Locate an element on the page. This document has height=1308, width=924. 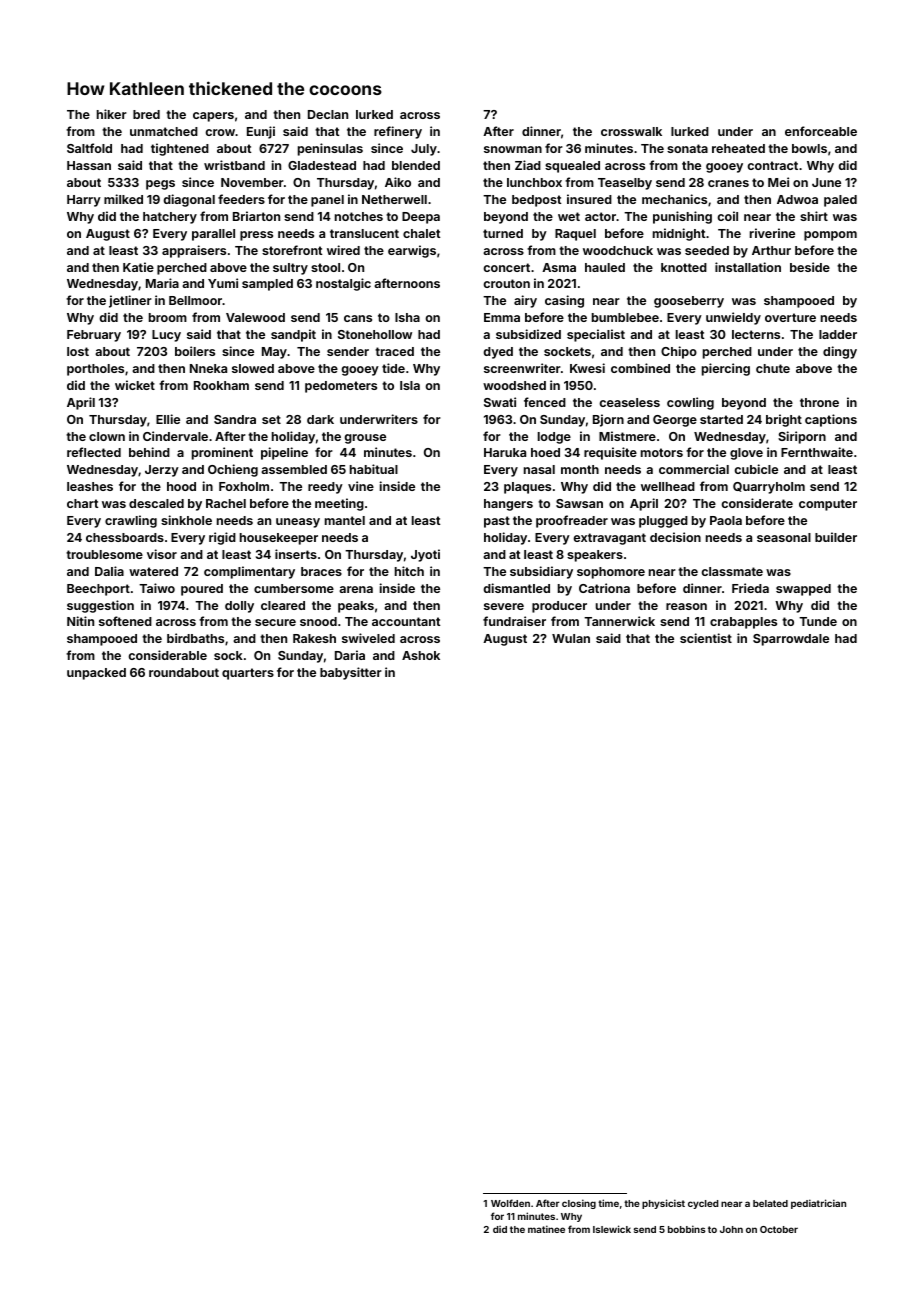
seasonal is located at coordinates (784, 537).
